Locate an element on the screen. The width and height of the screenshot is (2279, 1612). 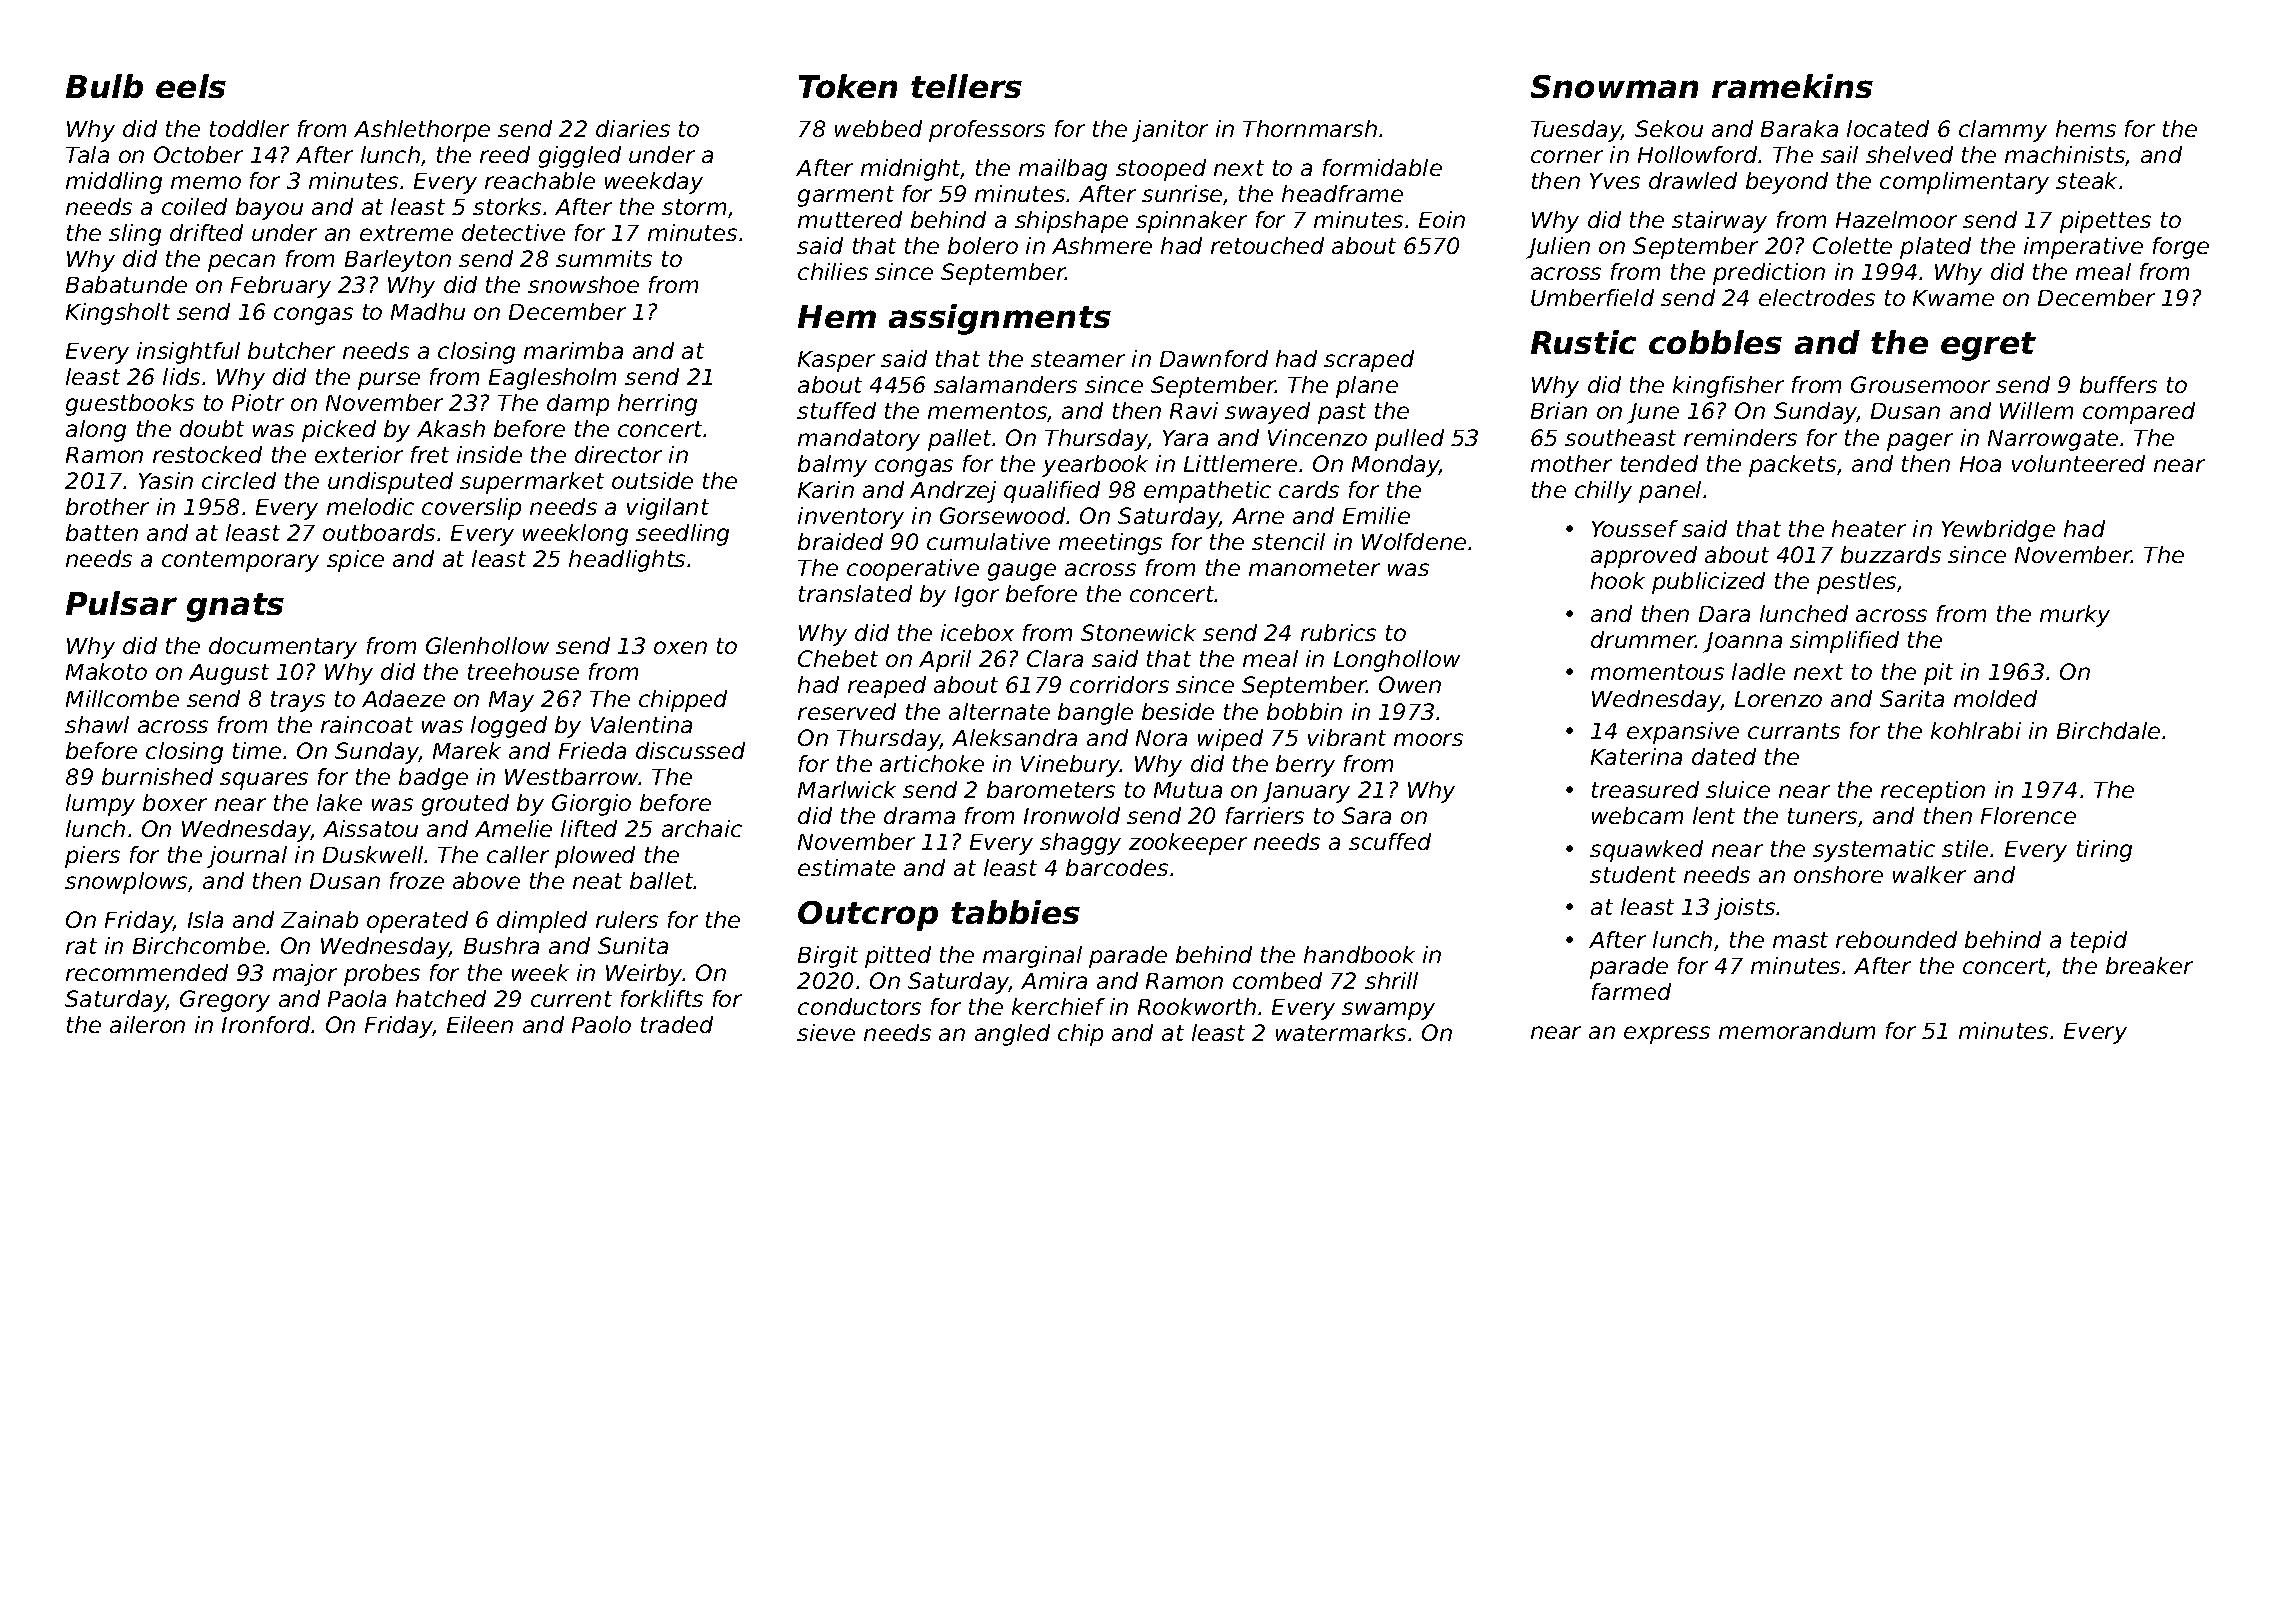
aileron is located at coordinates (147, 1024).
